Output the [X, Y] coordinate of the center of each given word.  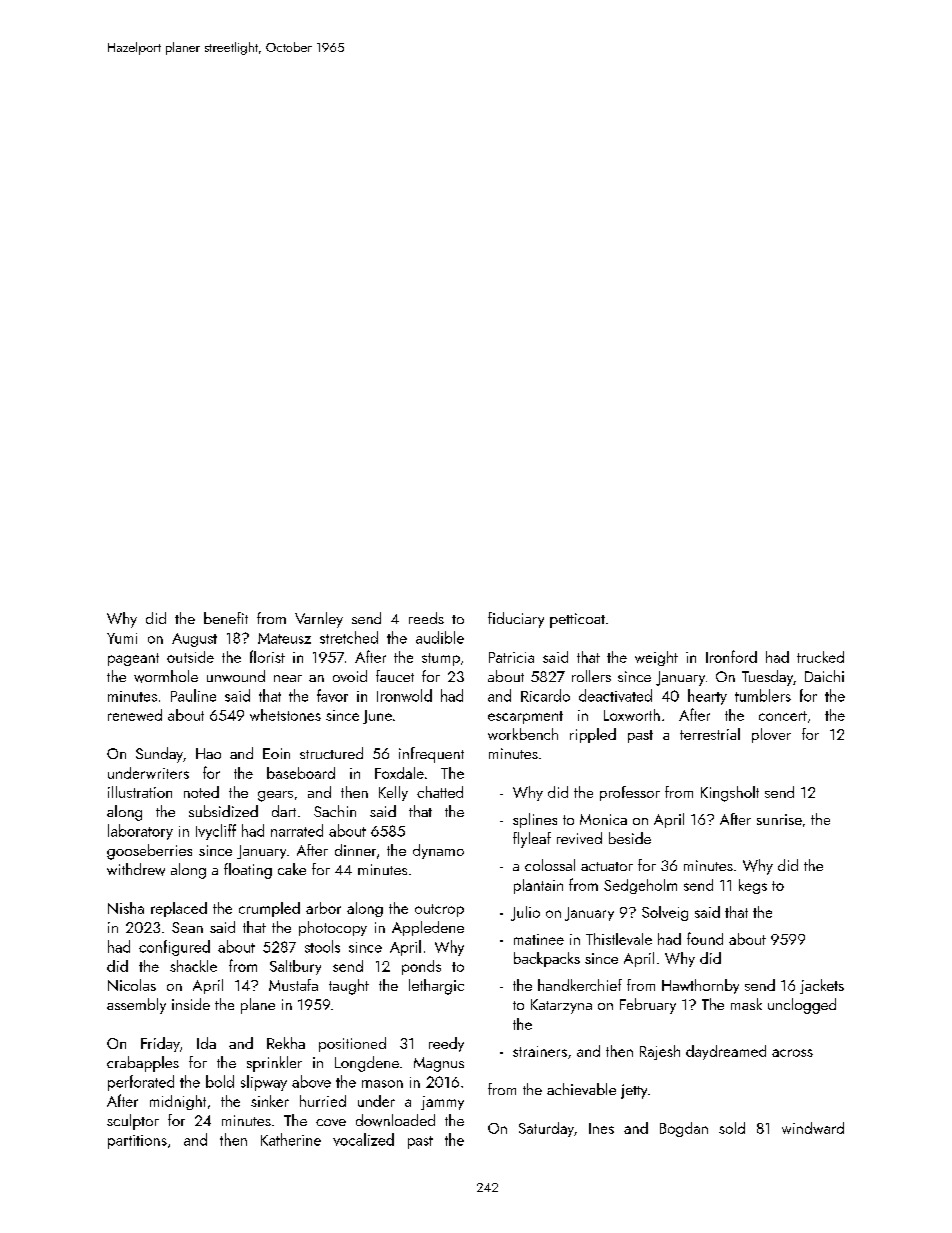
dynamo [438, 851]
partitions [137, 1142]
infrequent [431, 755]
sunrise [779, 819]
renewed [135, 715]
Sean [187, 927]
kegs [753, 886]
